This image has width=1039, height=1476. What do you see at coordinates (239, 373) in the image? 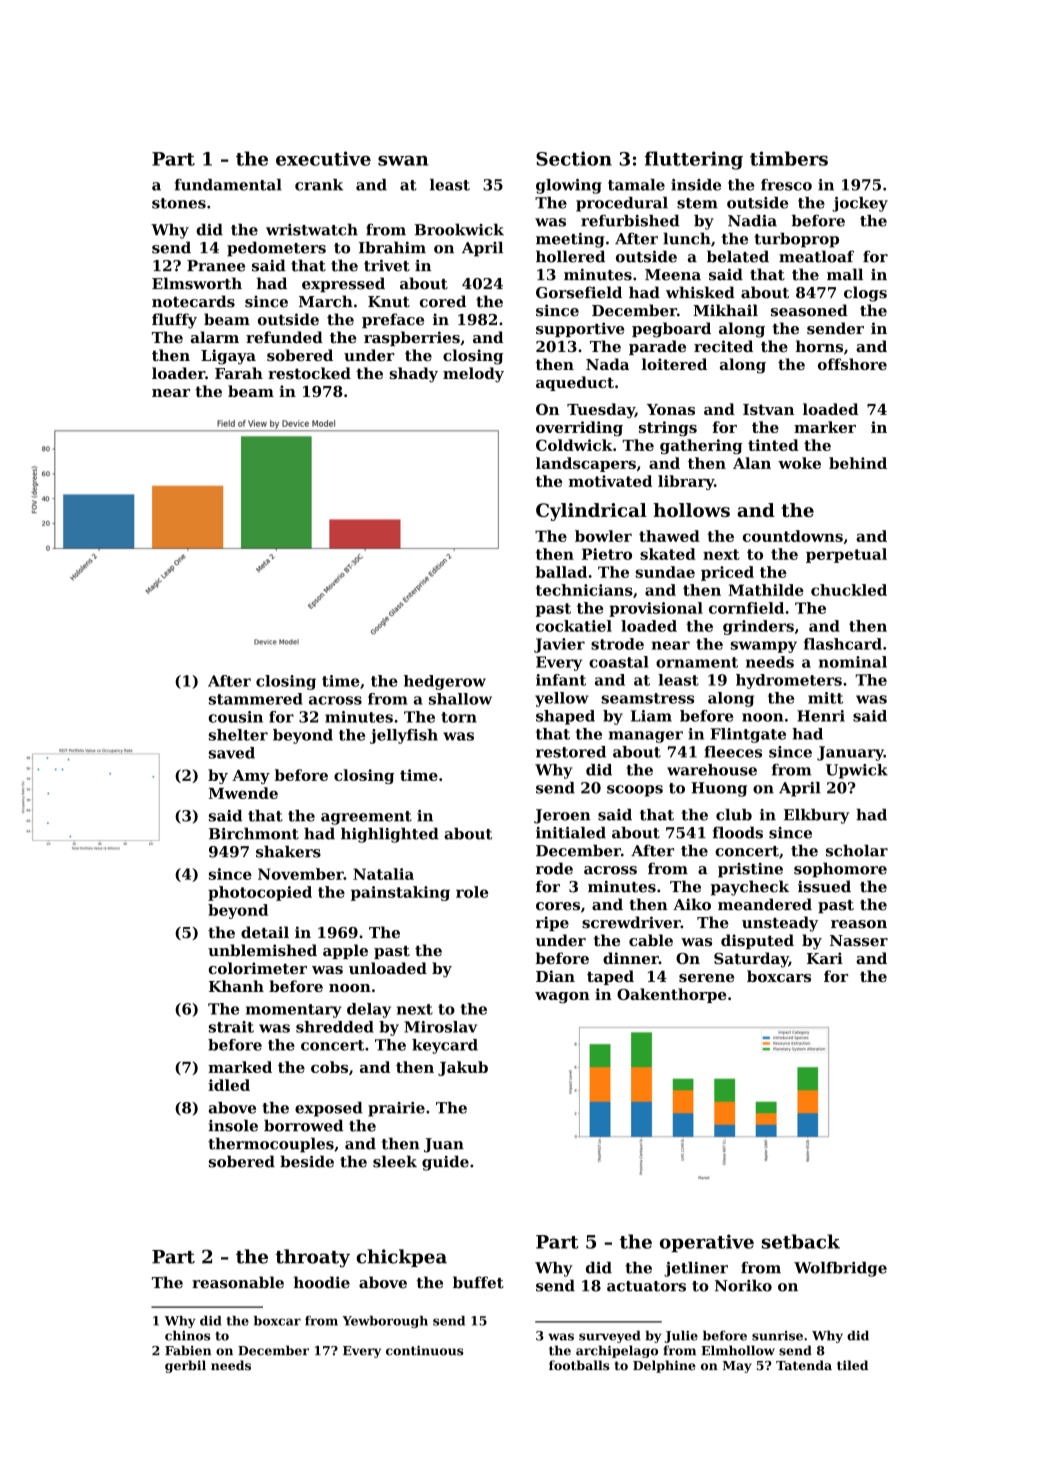
I see `Farah` at bounding box center [239, 373].
